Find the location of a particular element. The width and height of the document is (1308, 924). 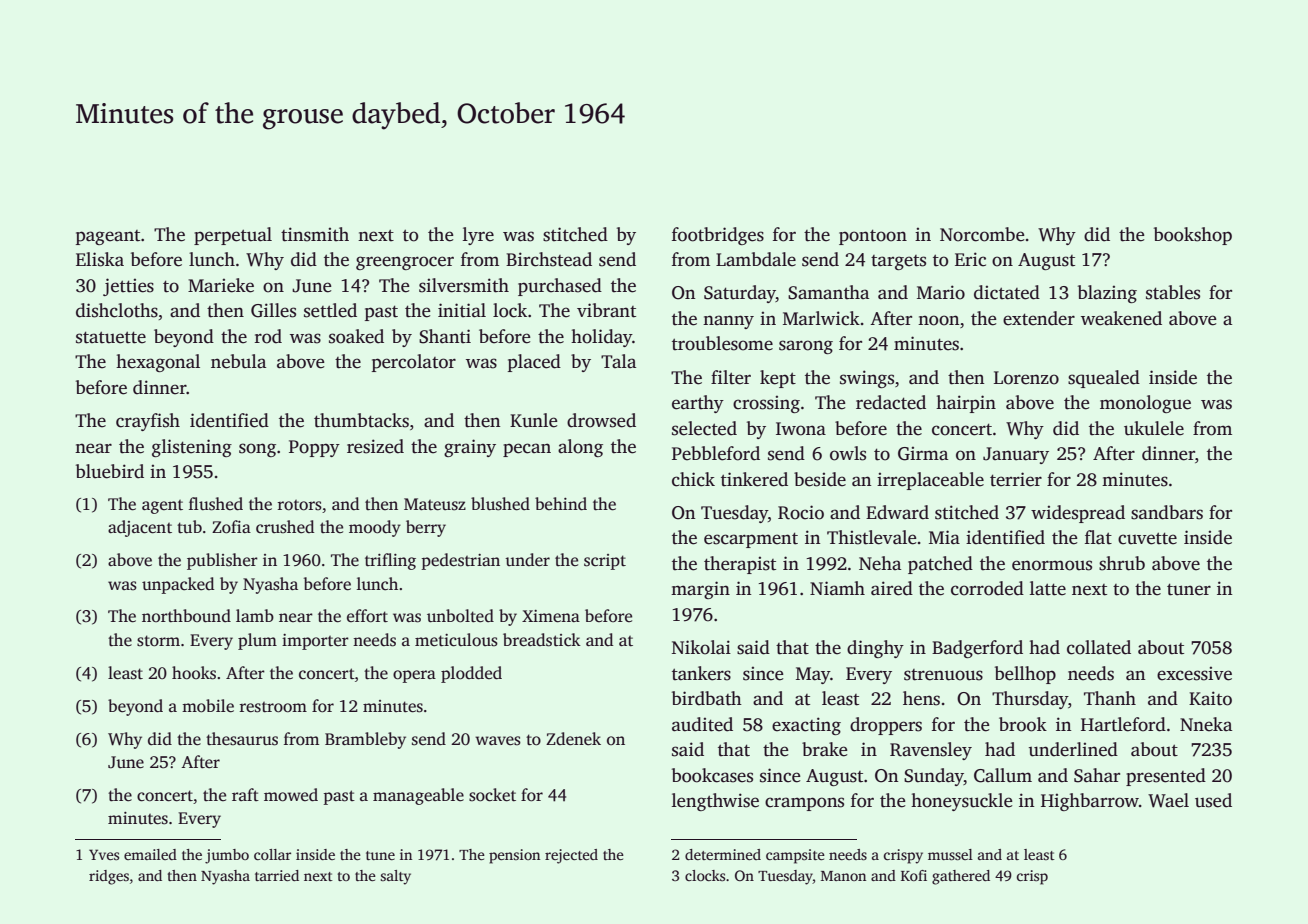

honeysuckle is located at coordinates (962, 802).
